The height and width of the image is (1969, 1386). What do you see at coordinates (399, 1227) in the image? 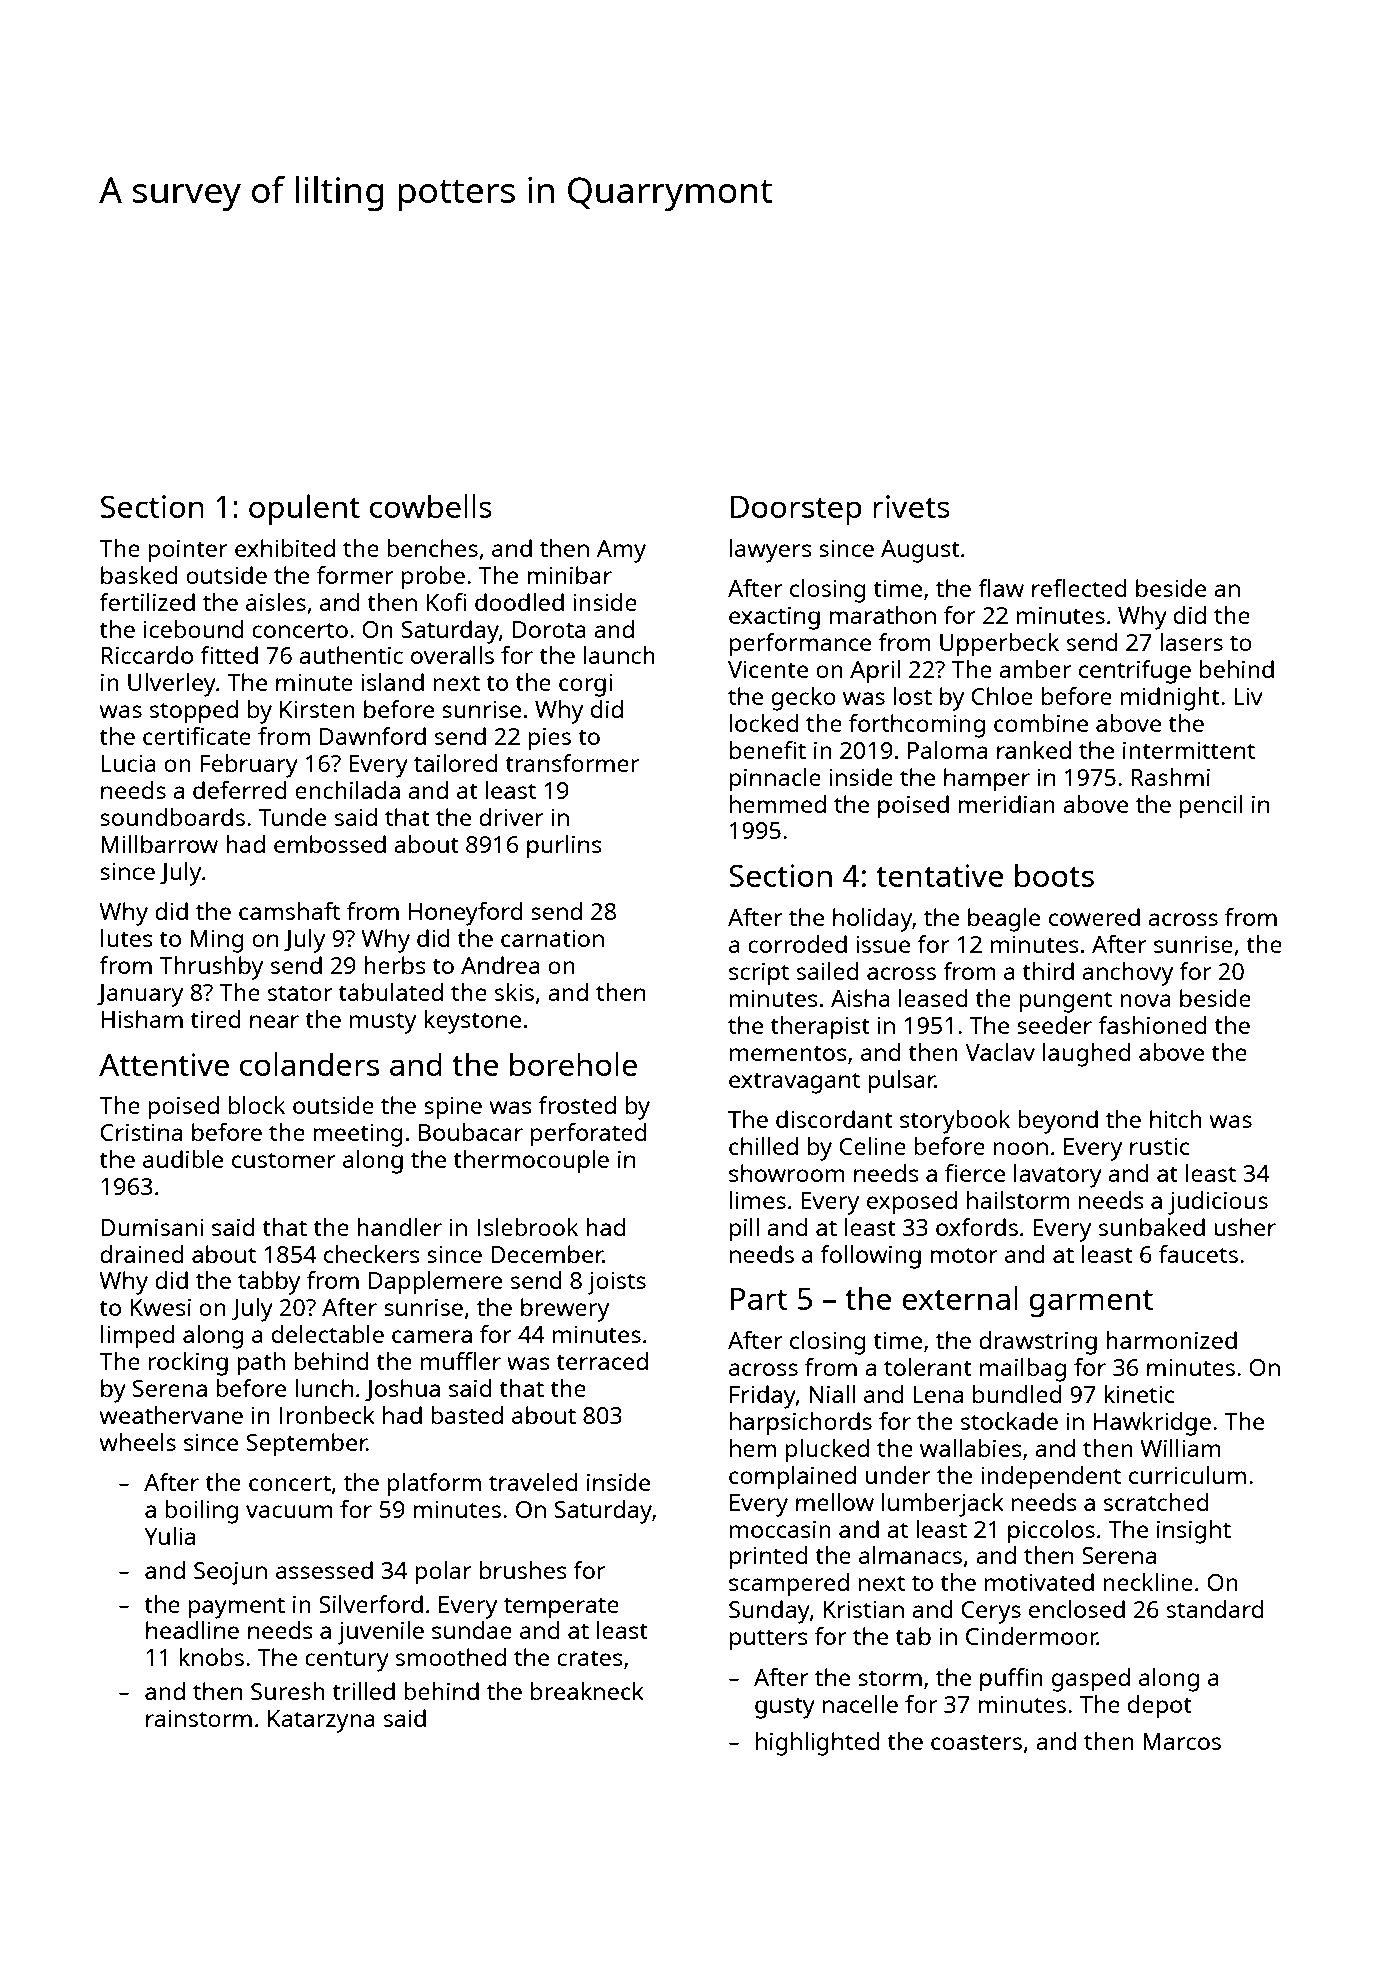
I see `handler` at bounding box center [399, 1227].
